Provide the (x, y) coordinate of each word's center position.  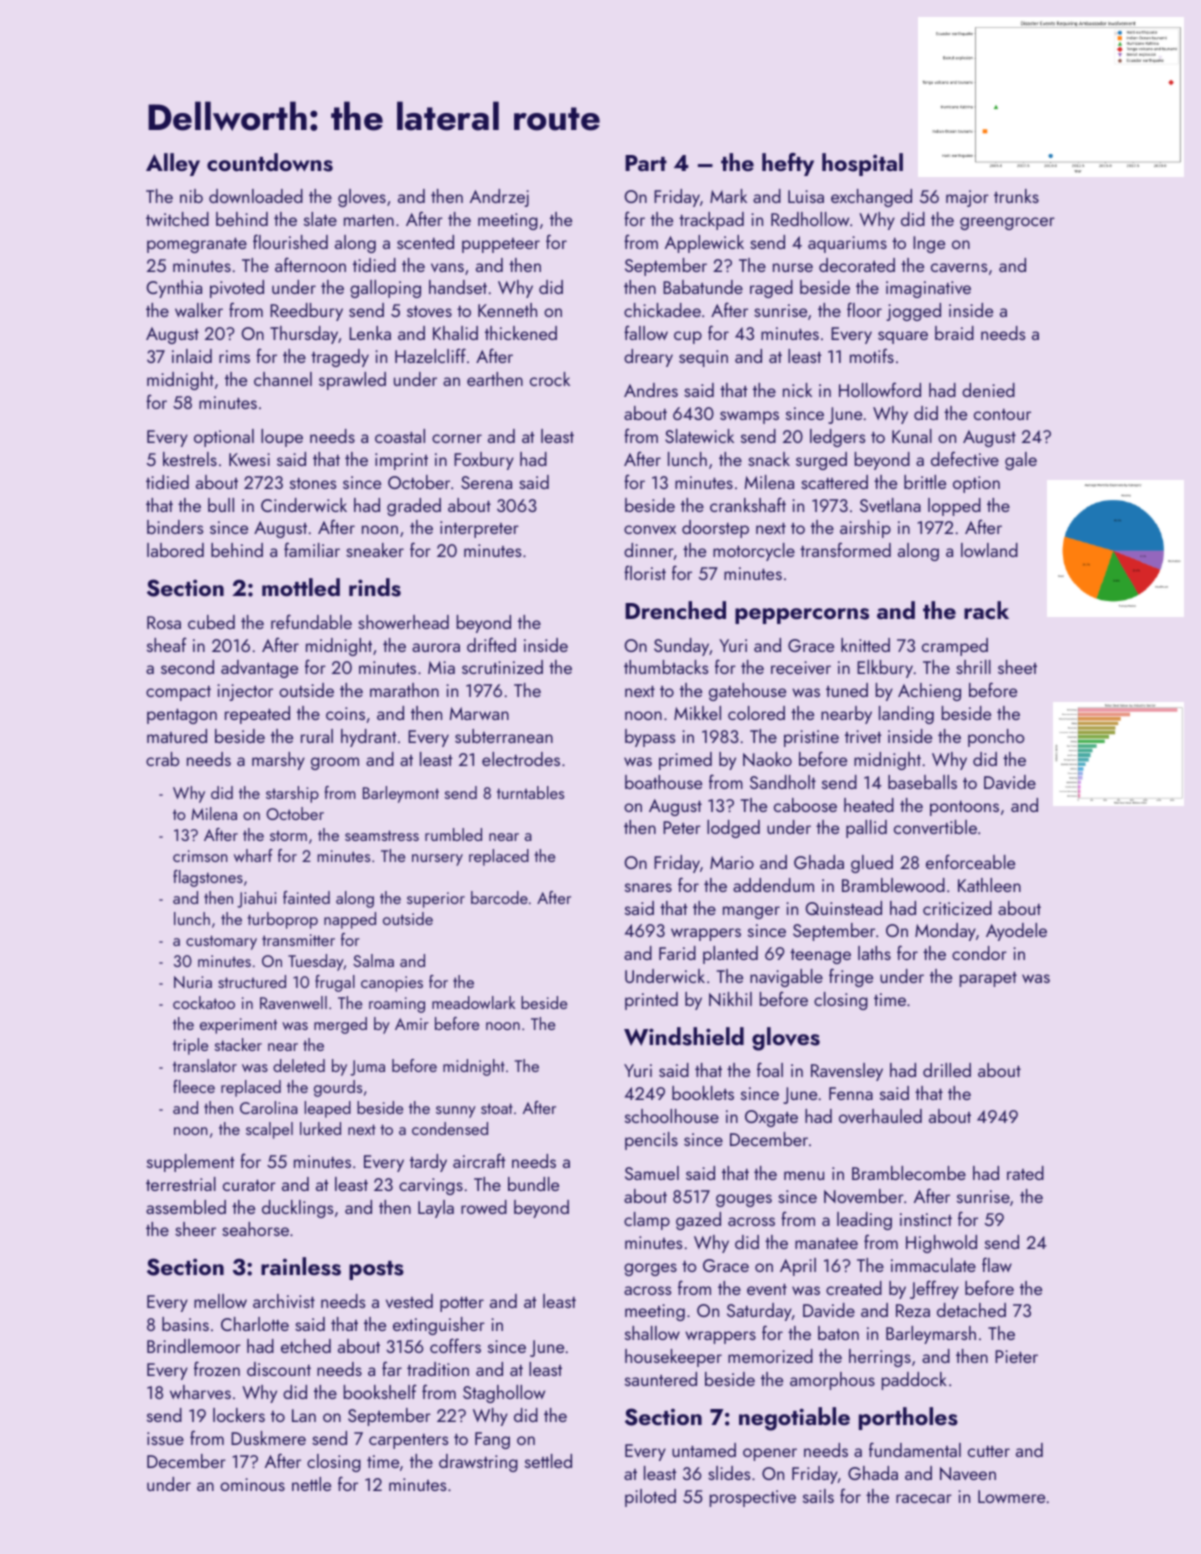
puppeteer (501, 245)
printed (651, 1001)
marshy (278, 761)
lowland (989, 550)
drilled (947, 1070)
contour (1002, 414)
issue (165, 1438)
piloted (650, 1498)
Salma (373, 960)
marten (369, 220)
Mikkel (697, 713)
